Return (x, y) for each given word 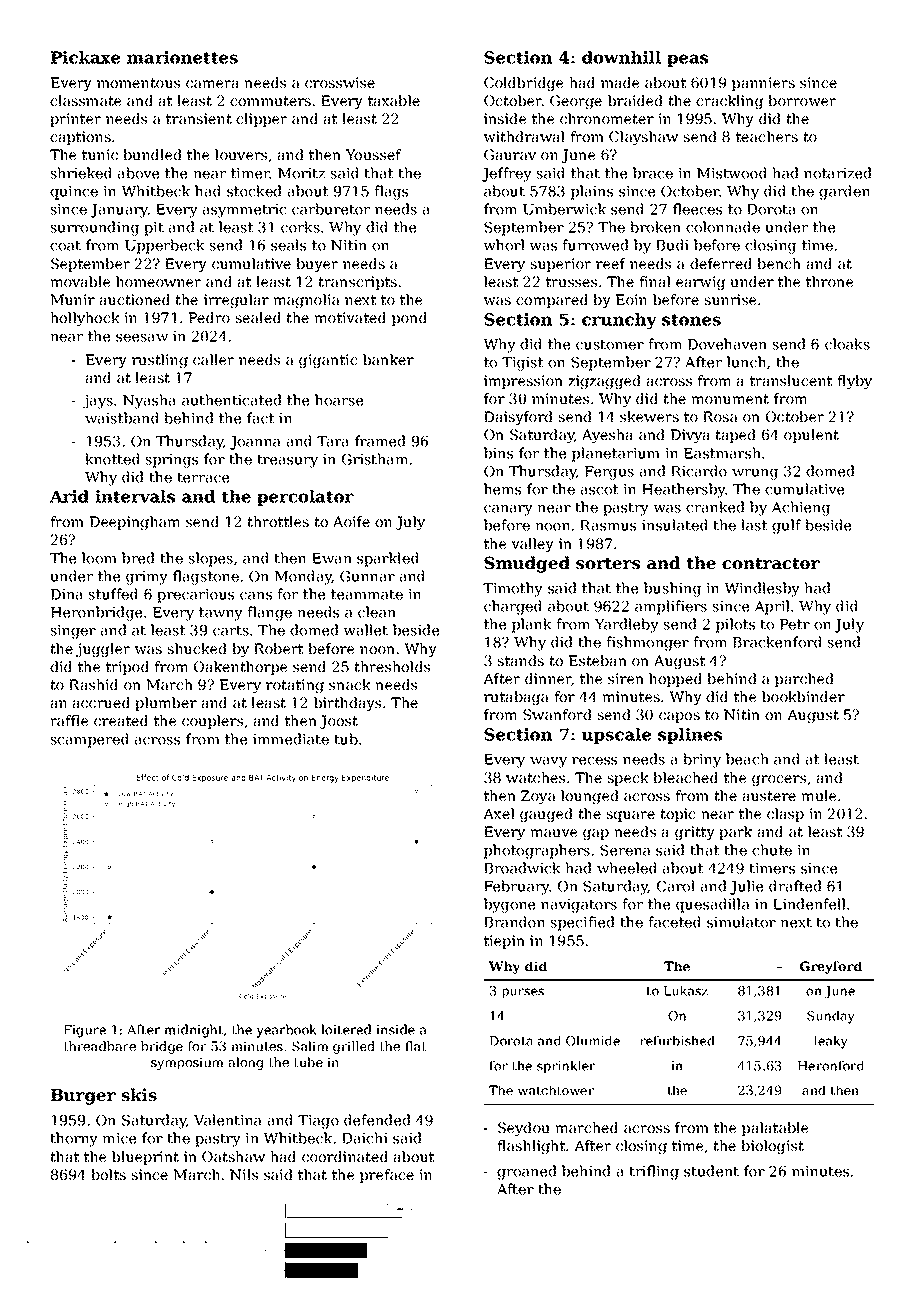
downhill (621, 57)
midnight (194, 1031)
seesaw (142, 338)
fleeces (697, 209)
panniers (763, 84)
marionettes (182, 57)
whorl (503, 245)
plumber (166, 704)
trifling (654, 1172)
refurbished (677, 1041)
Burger (83, 1097)
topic (677, 815)
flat (416, 1046)
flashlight (531, 1147)
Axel (499, 813)
